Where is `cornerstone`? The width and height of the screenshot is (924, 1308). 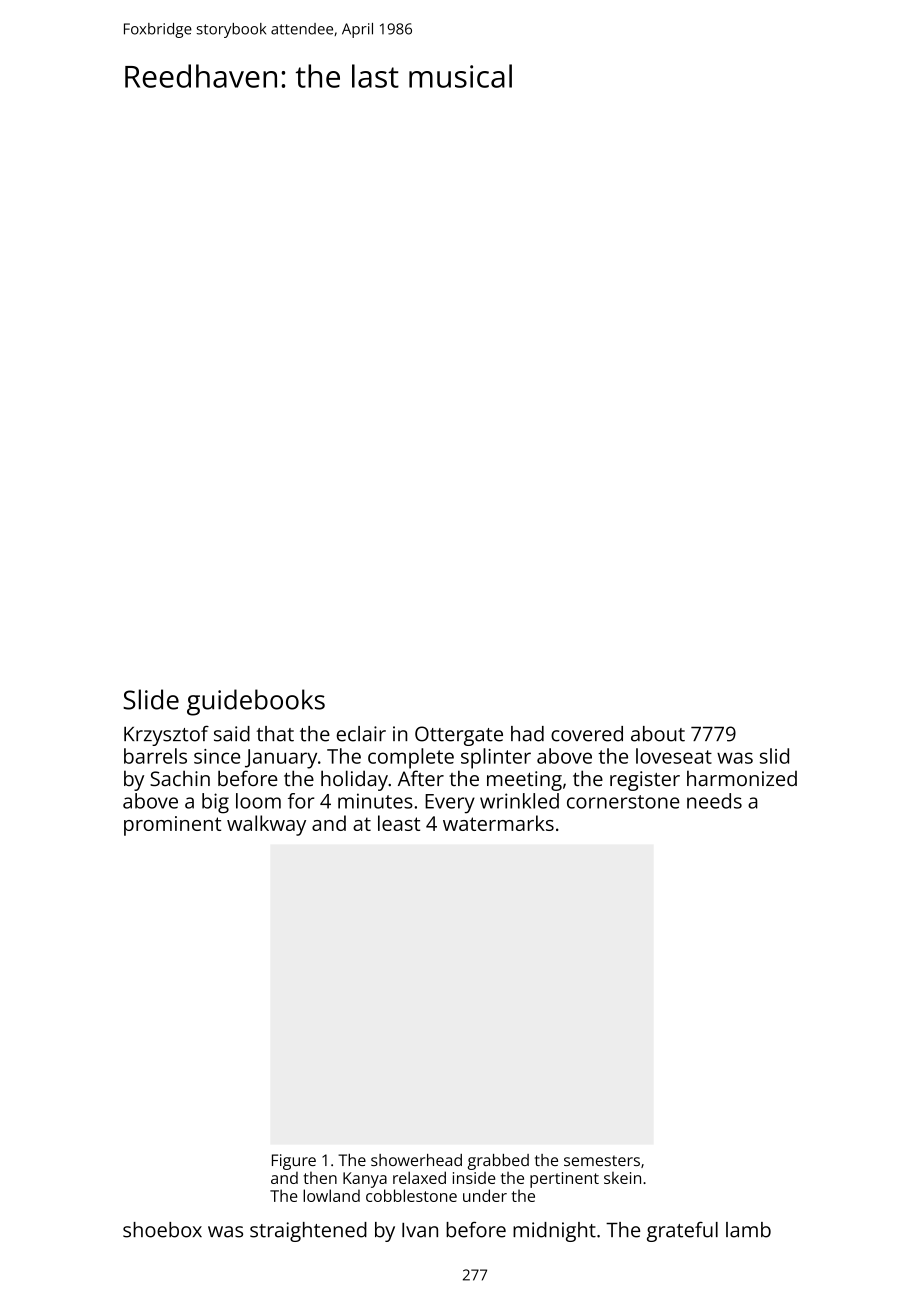 cornerstone is located at coordinates (623, 802).
